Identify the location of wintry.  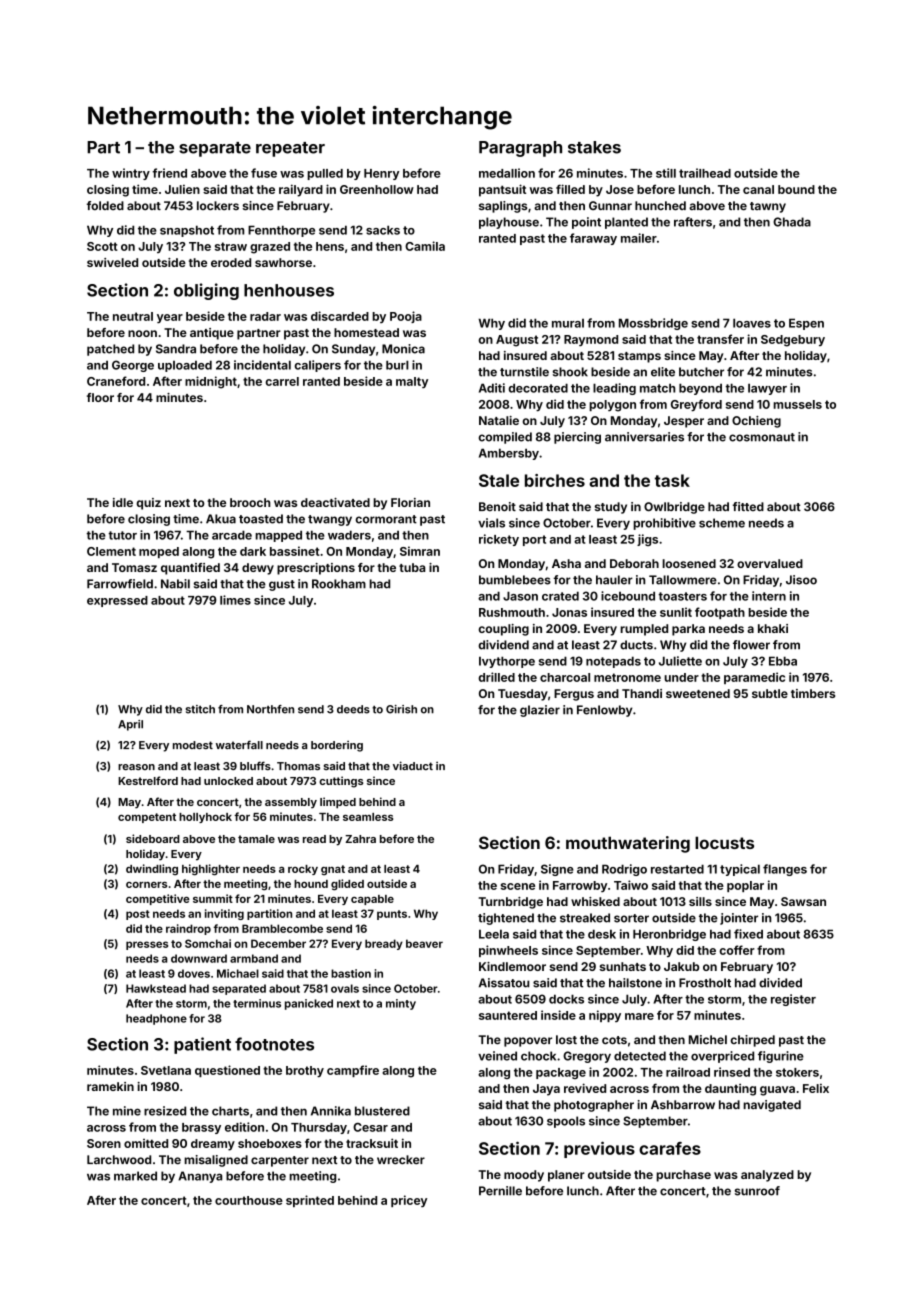
(131, 174).
